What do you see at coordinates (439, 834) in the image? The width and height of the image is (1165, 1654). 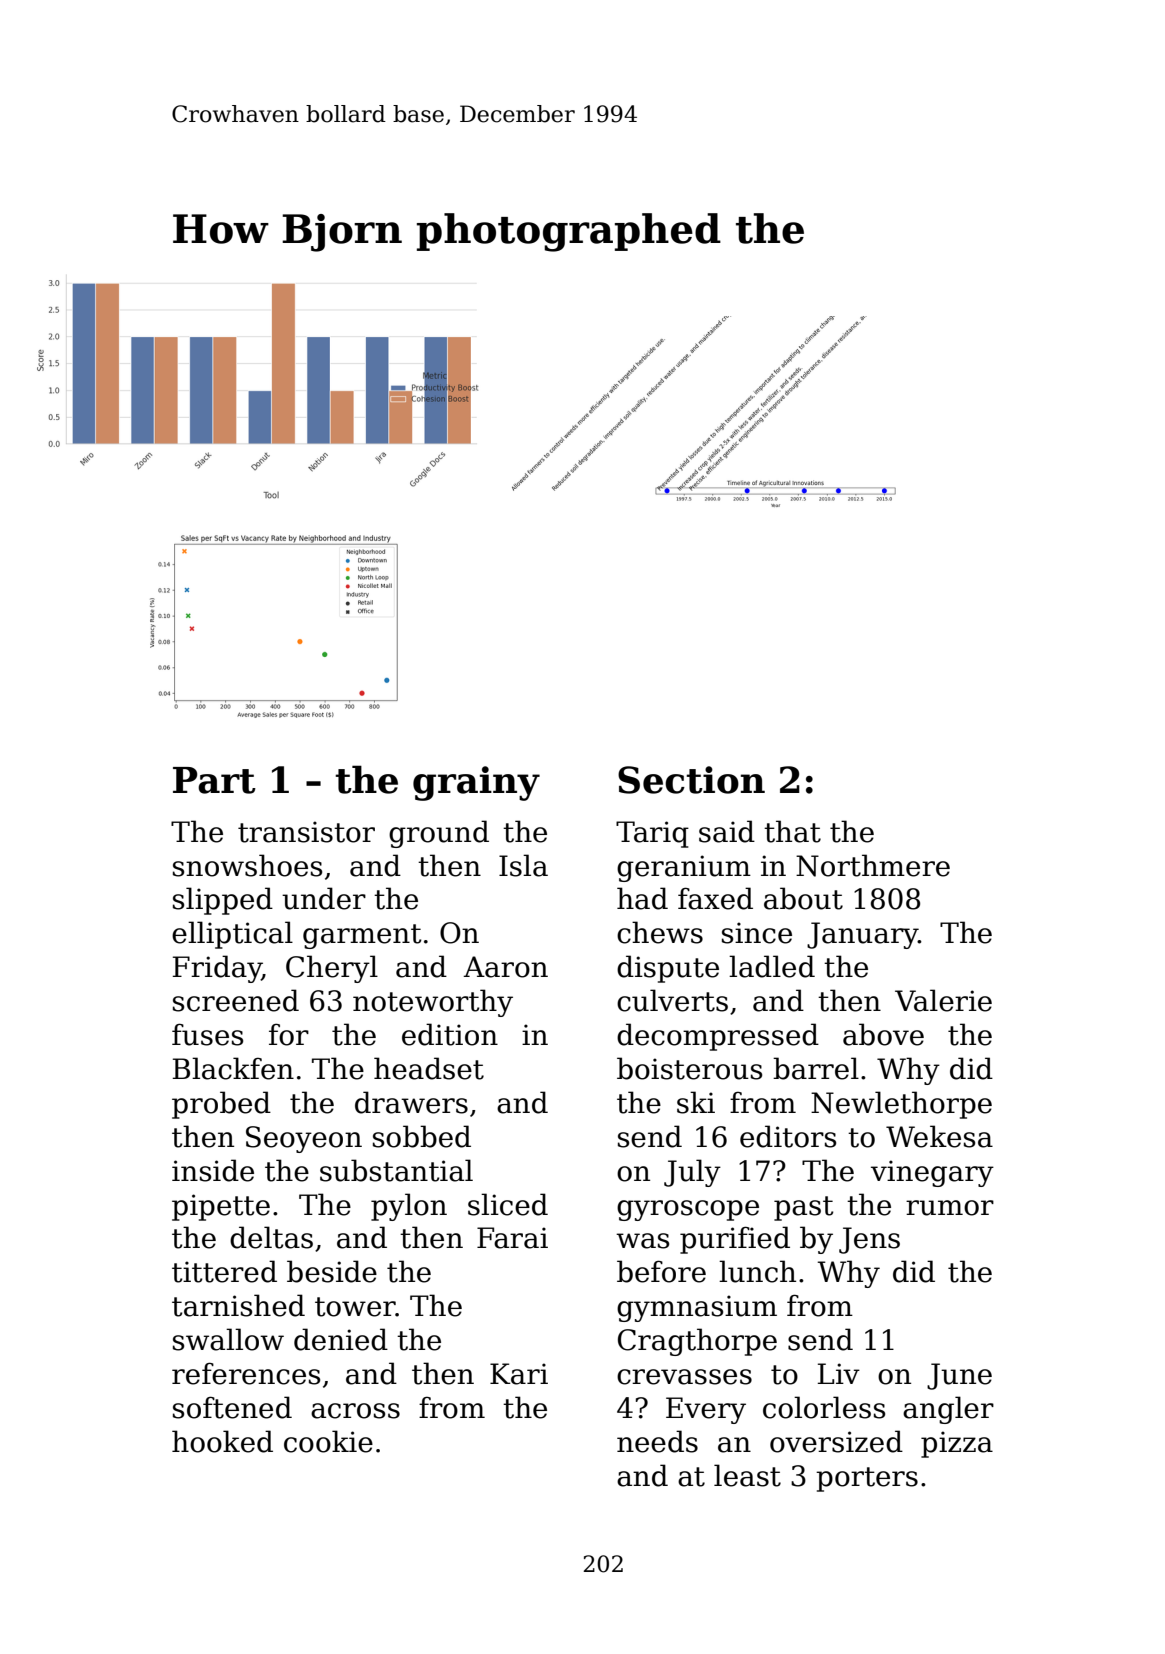 I see `ground` at bounding box center [439, 834].
